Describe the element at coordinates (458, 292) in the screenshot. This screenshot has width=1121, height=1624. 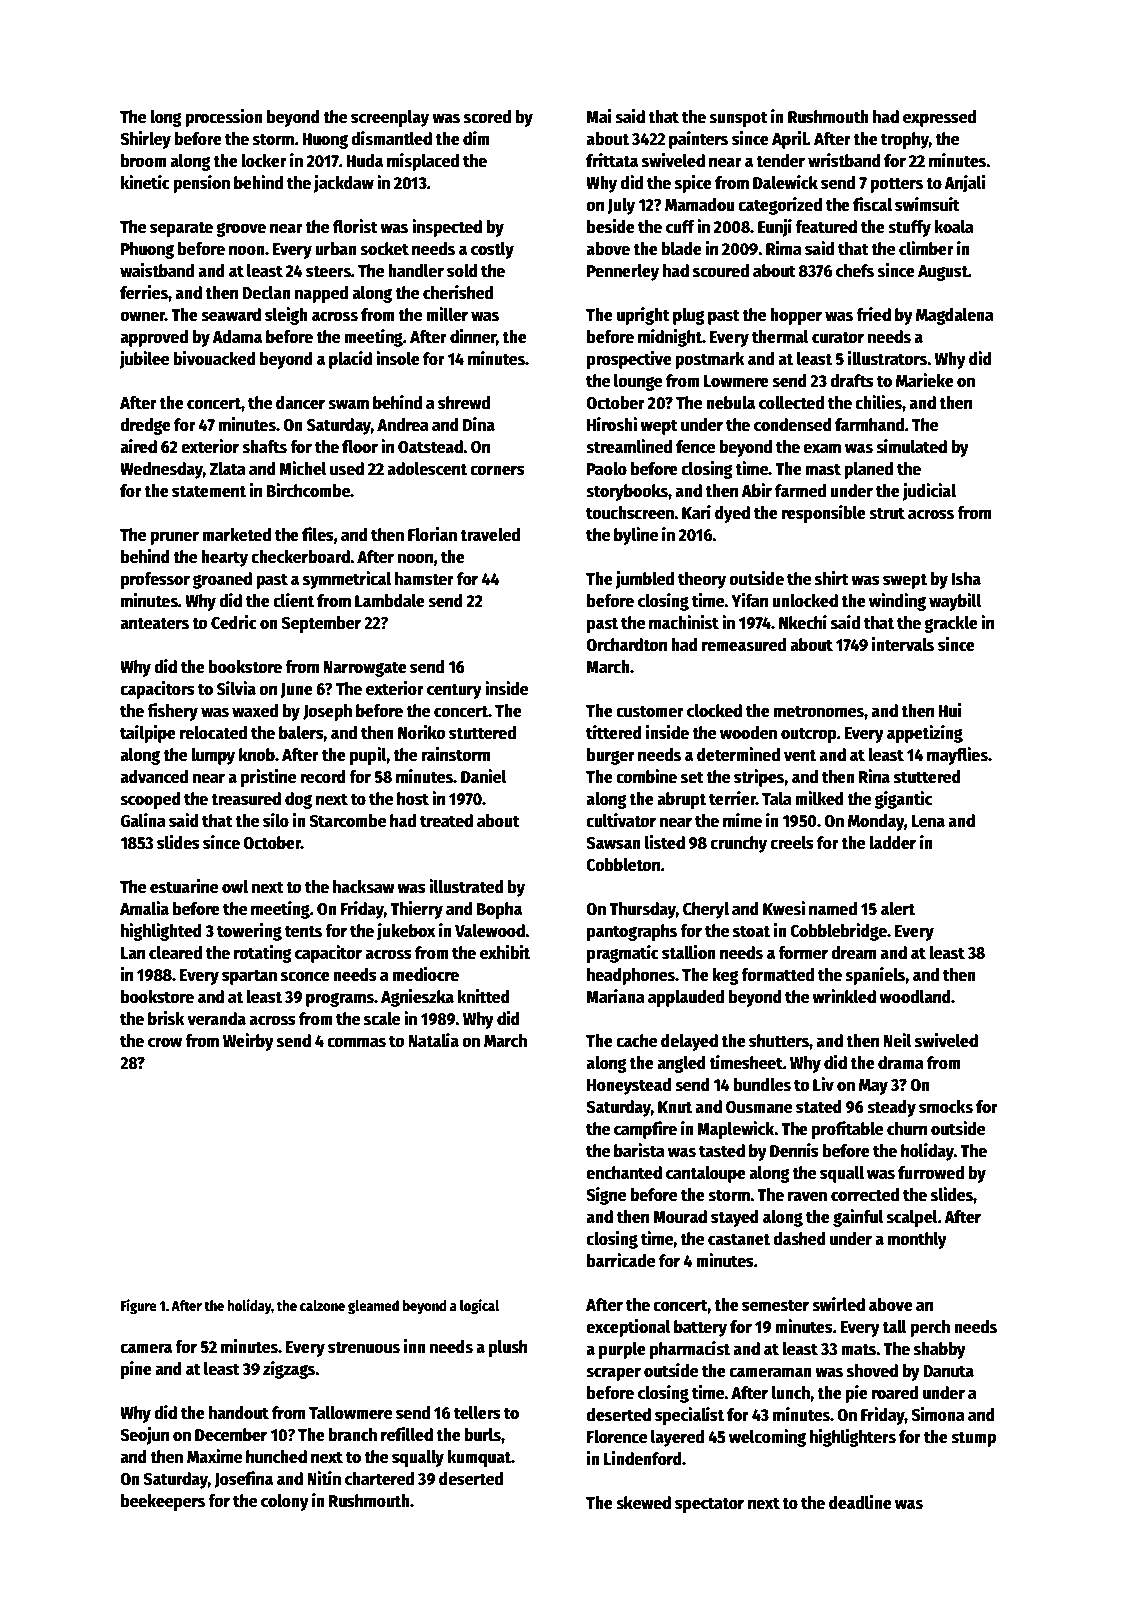
I see `cherished` at that location.
